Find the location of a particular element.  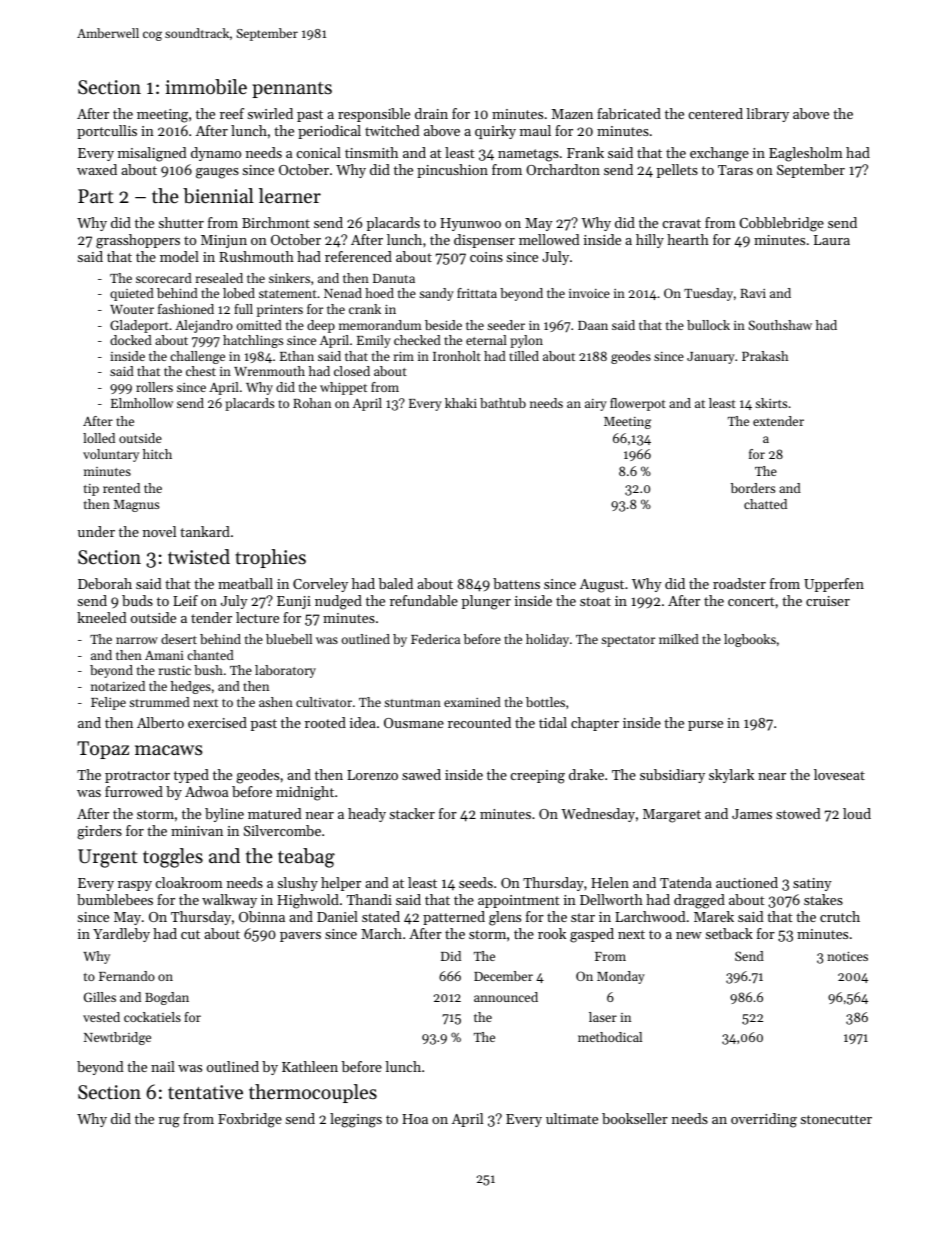

ultimate is located at coordinates (572, 1118).
